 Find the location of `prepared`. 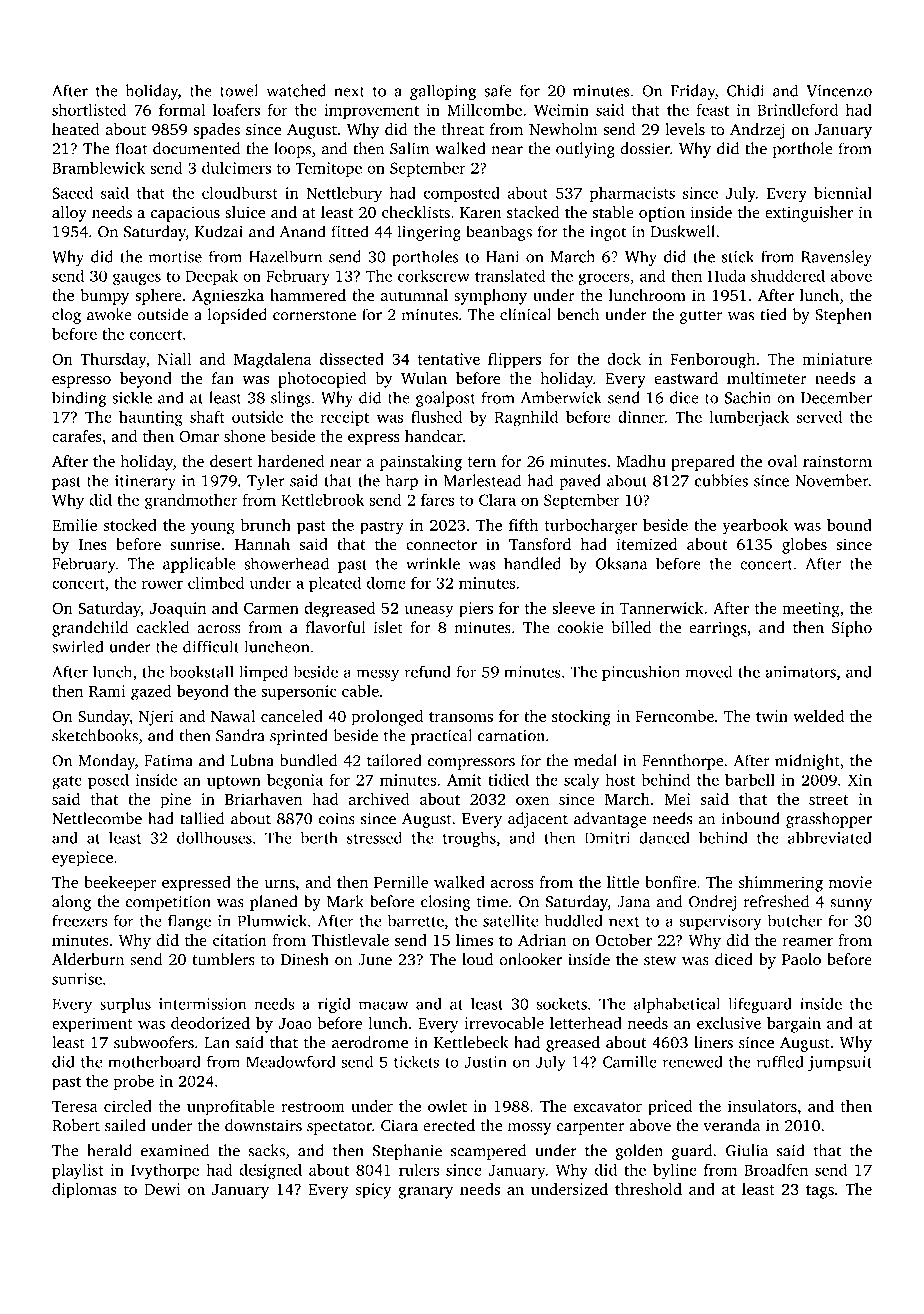

prepared is located at coordinates (703, 463).
